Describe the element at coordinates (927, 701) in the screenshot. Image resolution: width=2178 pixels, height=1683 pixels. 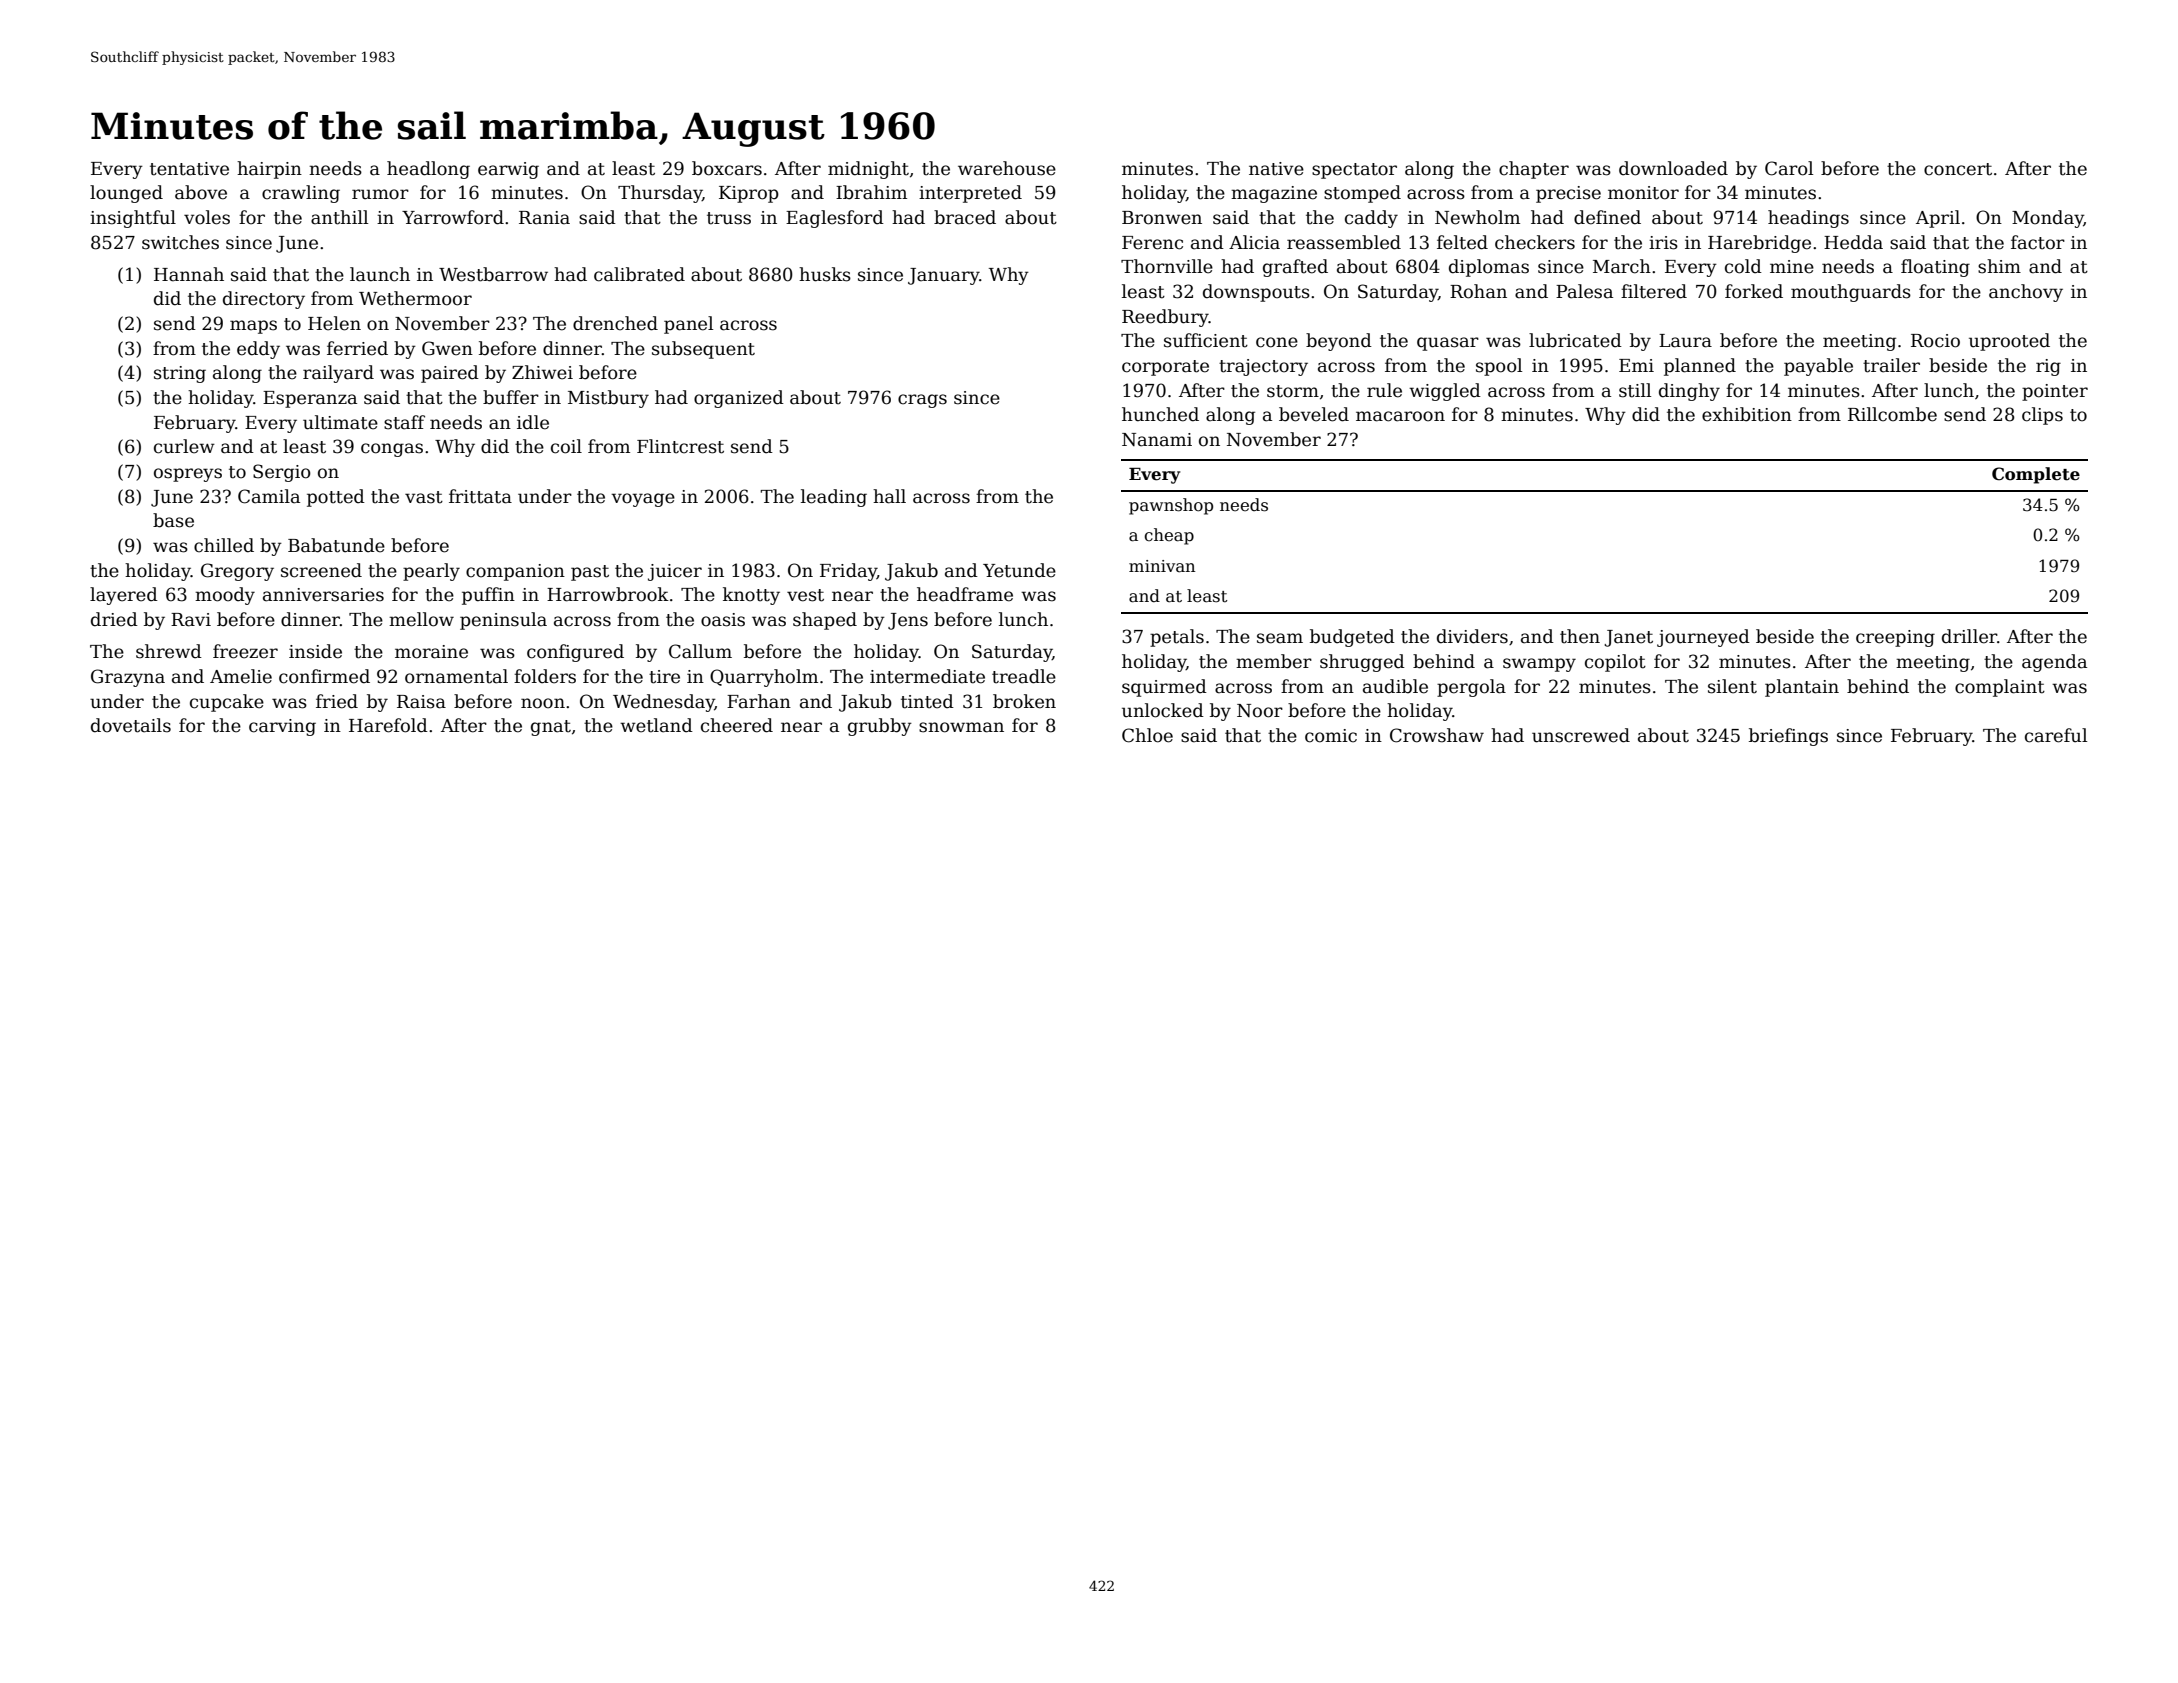
I see `tinted` at that location.
